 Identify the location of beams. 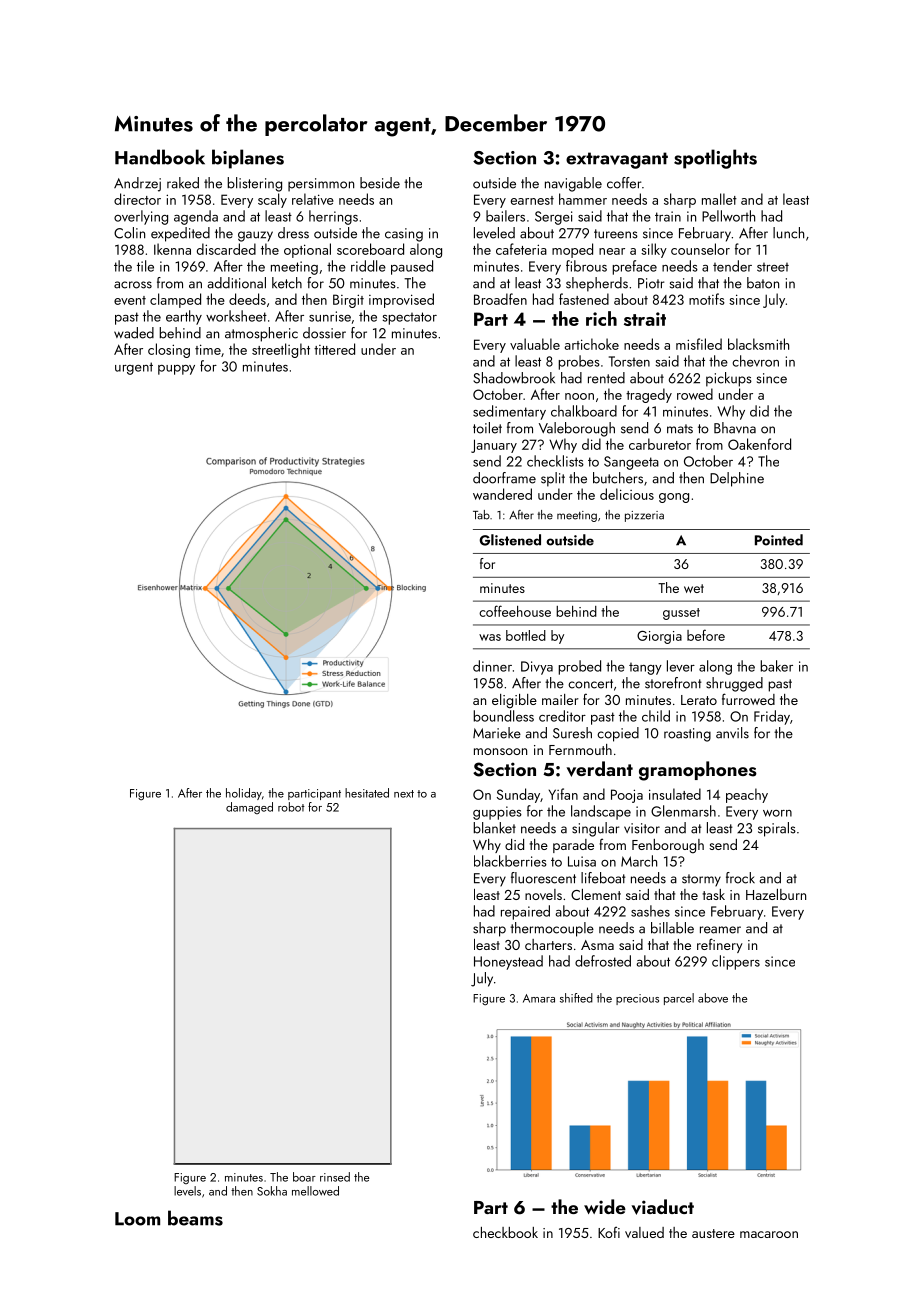
(195, 1218).
